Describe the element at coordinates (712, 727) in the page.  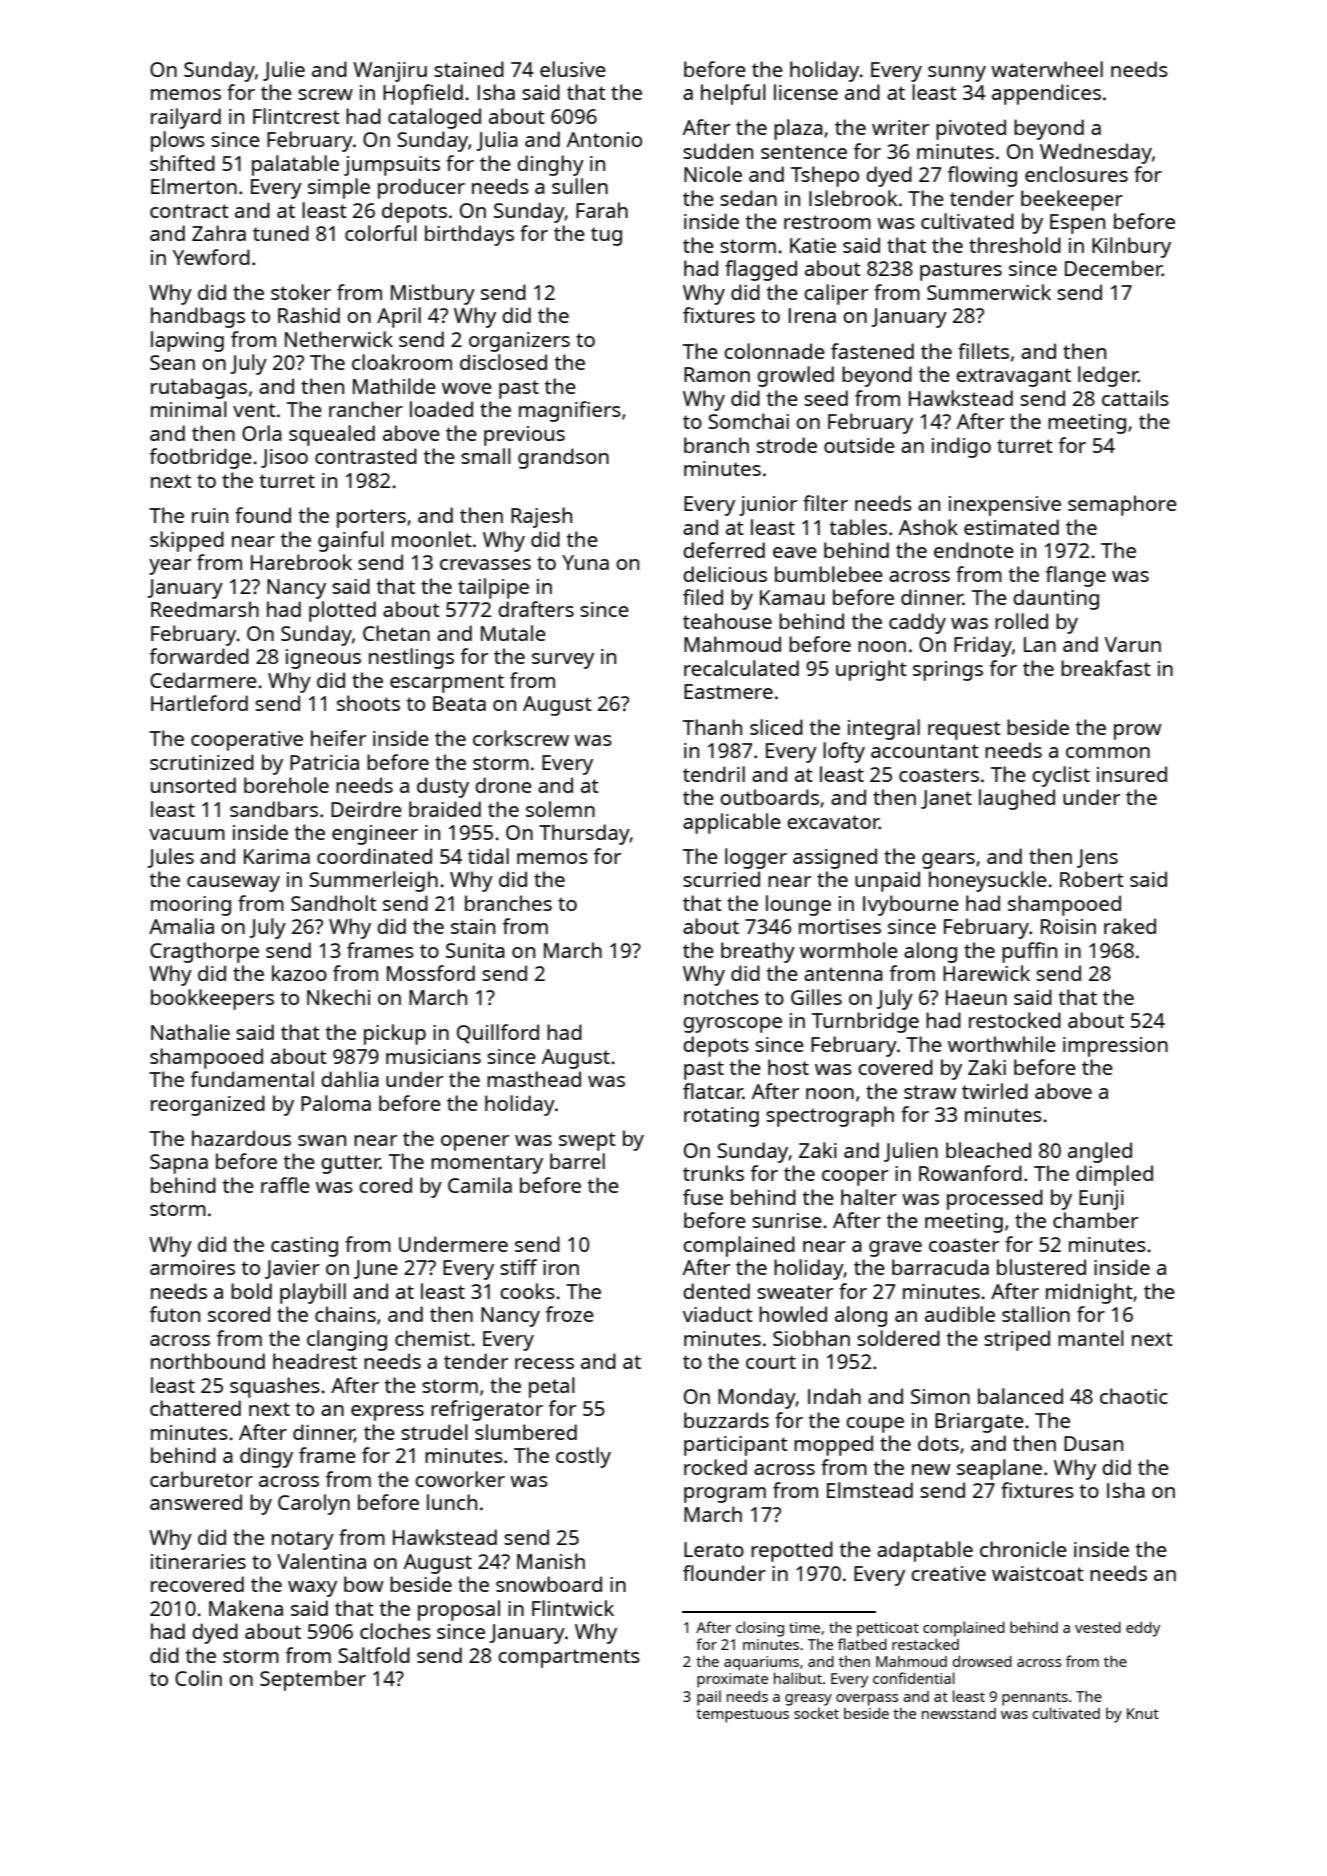
I see `Thanh` at that location.
